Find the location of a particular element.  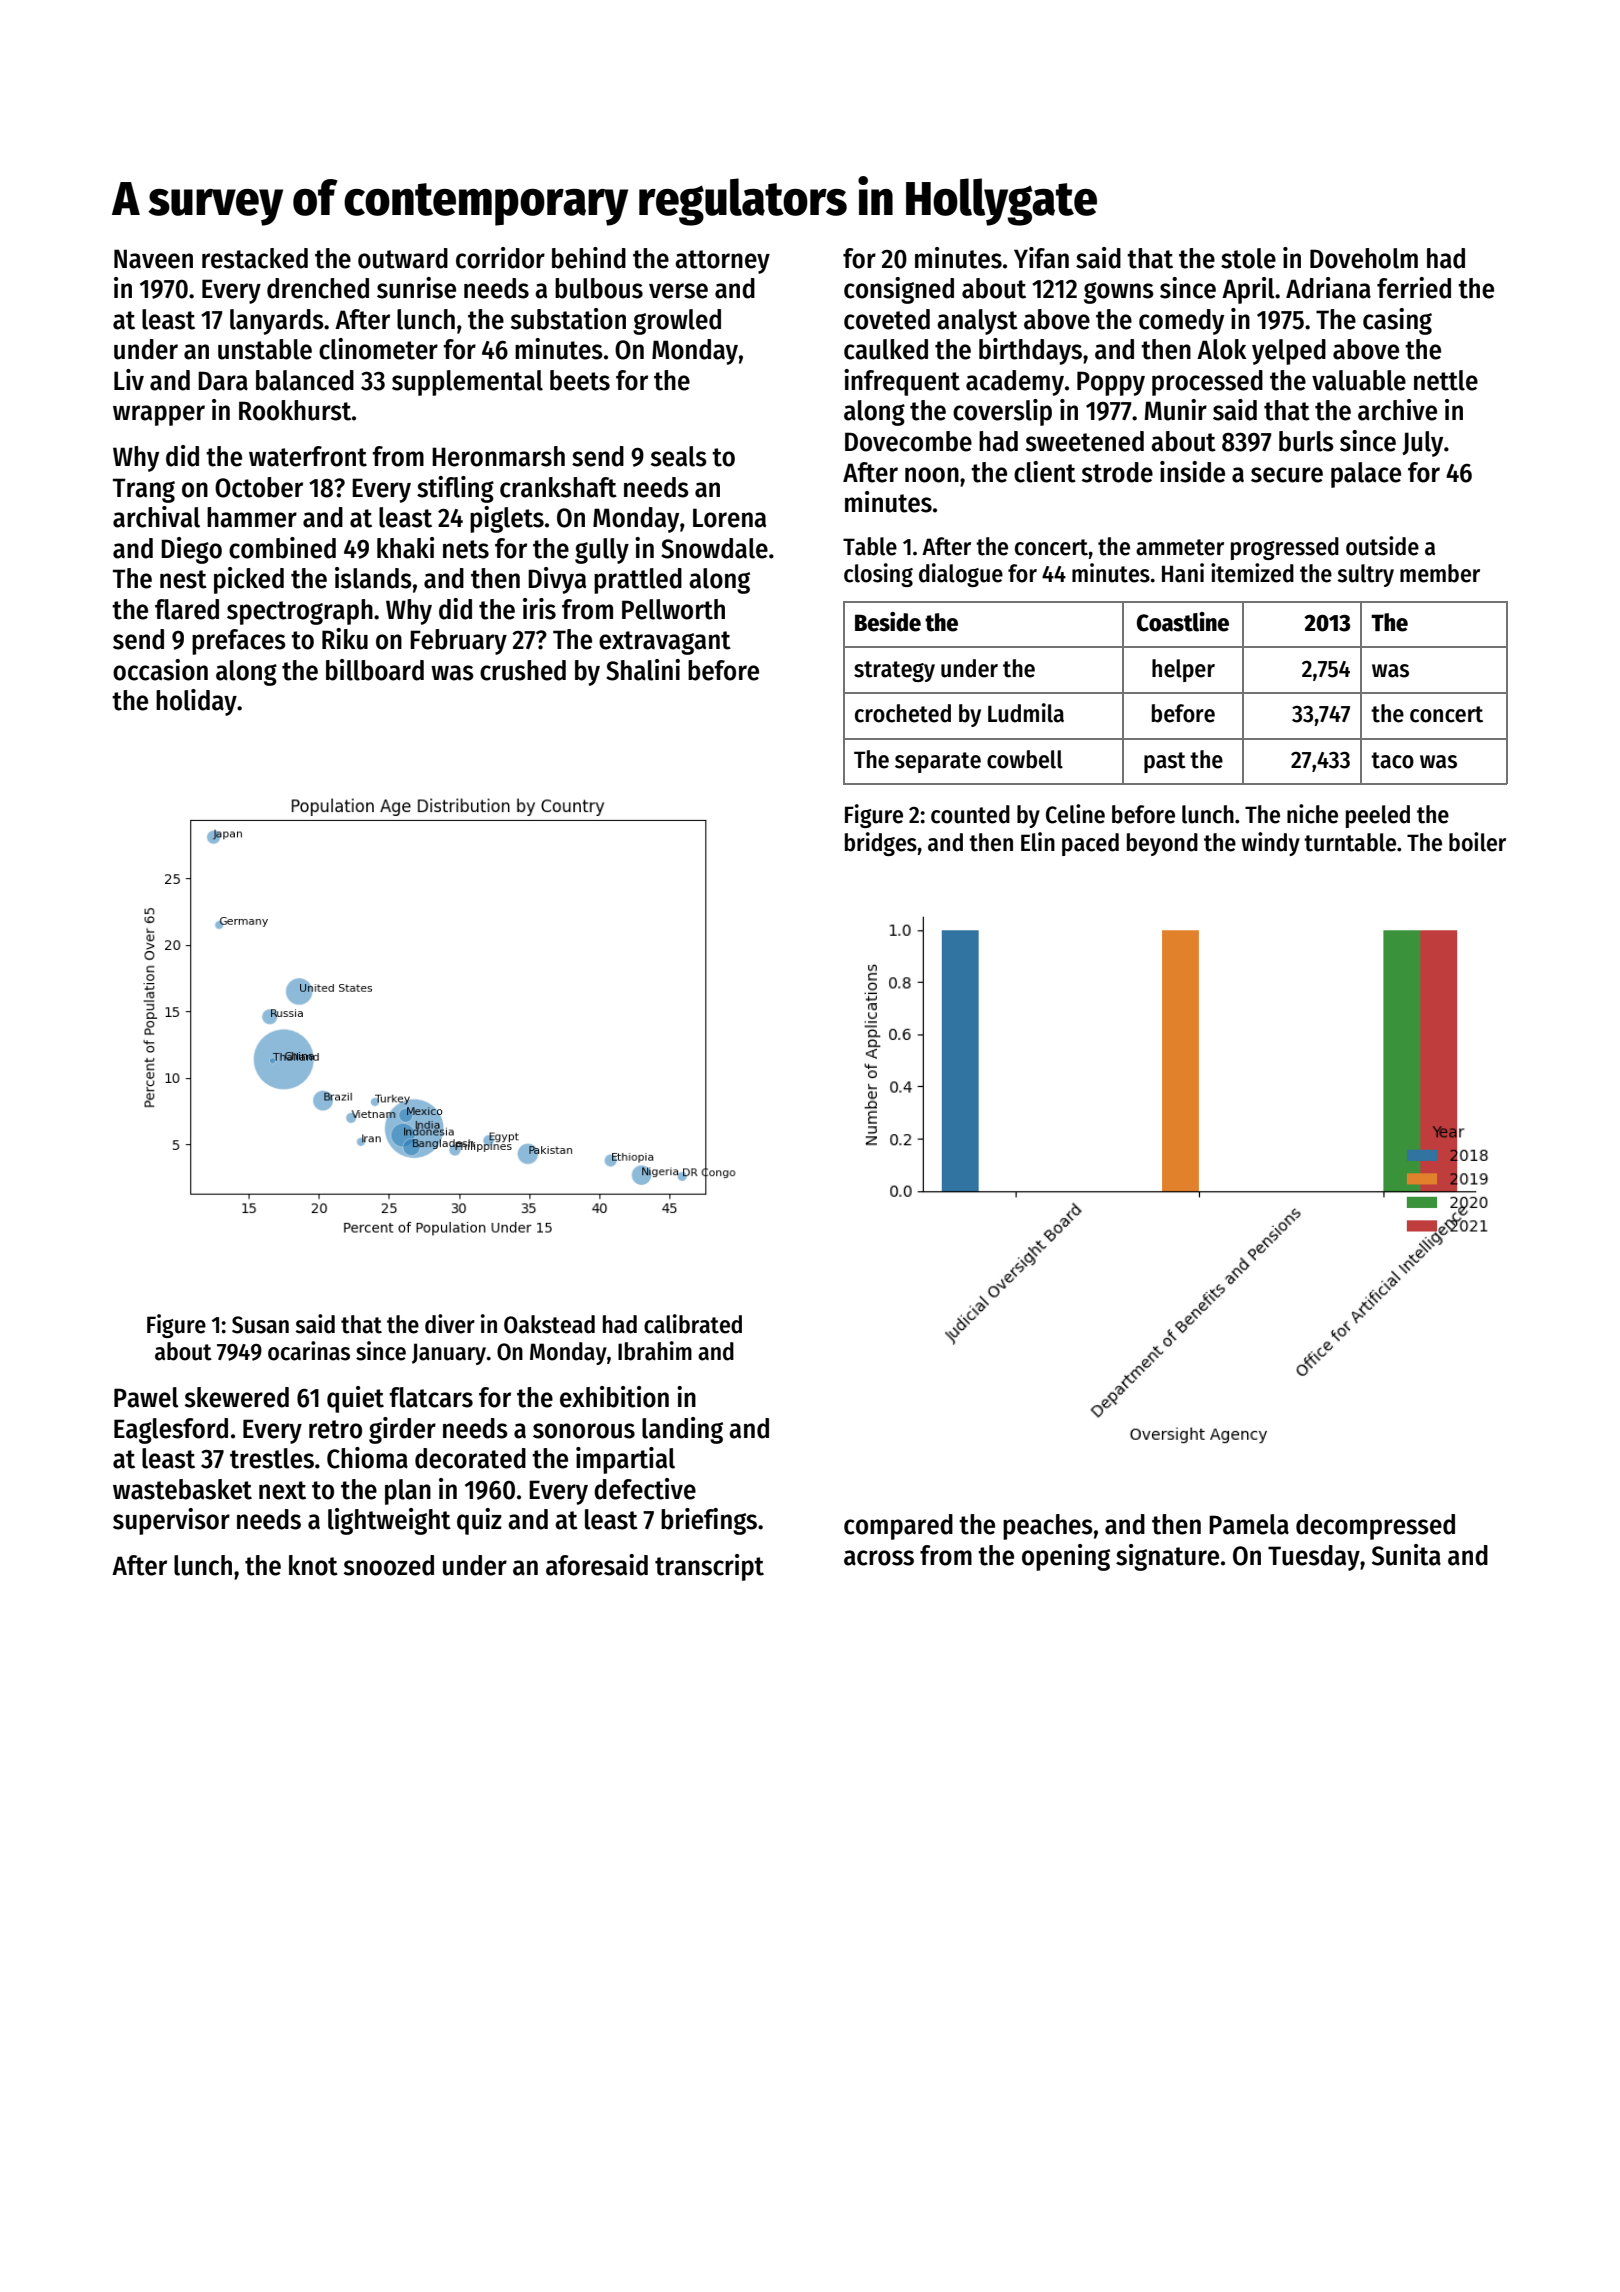

knot is located at coordinates (313, 1565).
